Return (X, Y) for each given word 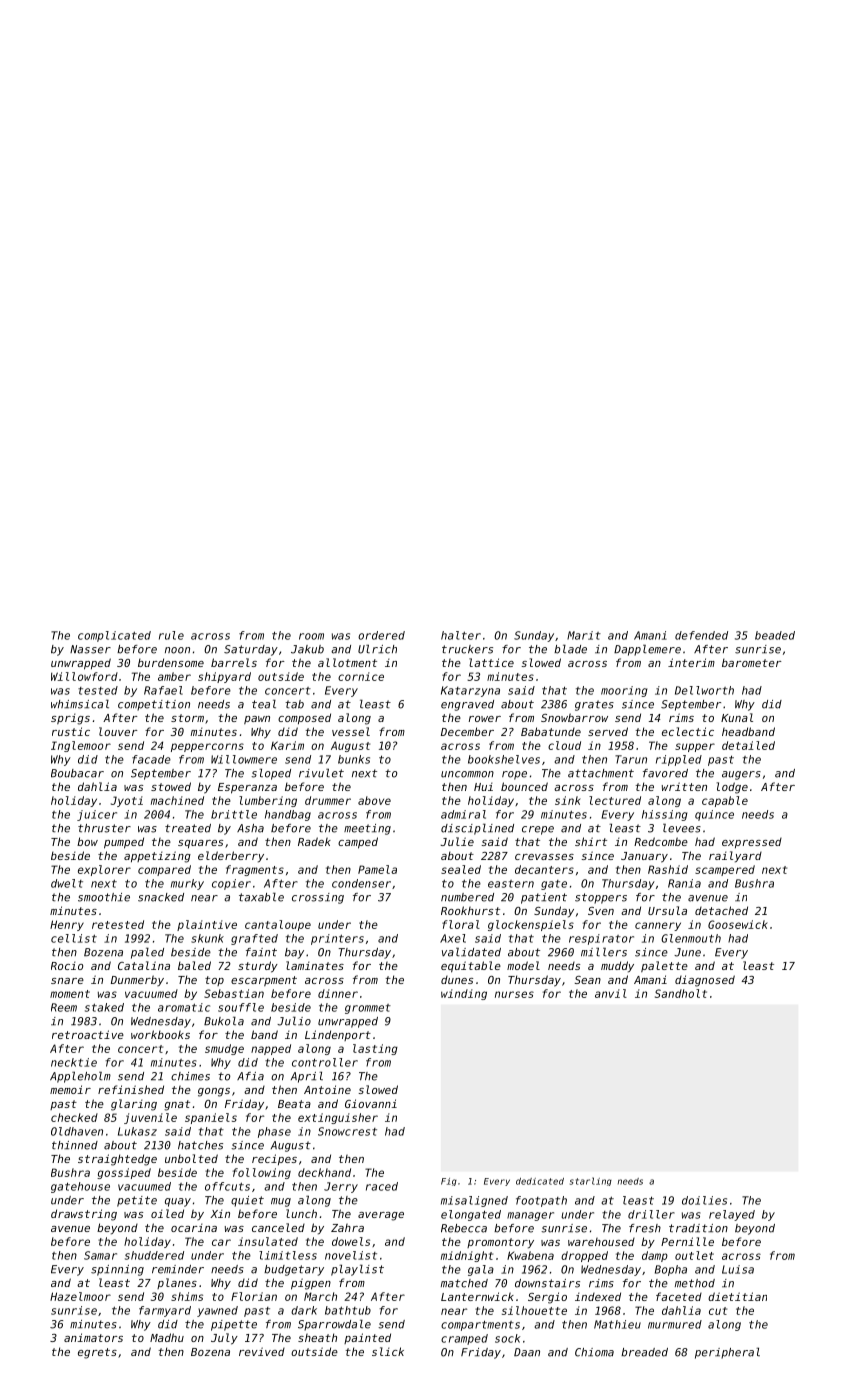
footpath (541, 1201)
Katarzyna (470, 691)
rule (171, 635)
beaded (775, 635)
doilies (704, 1200)
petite (137, 1201)
